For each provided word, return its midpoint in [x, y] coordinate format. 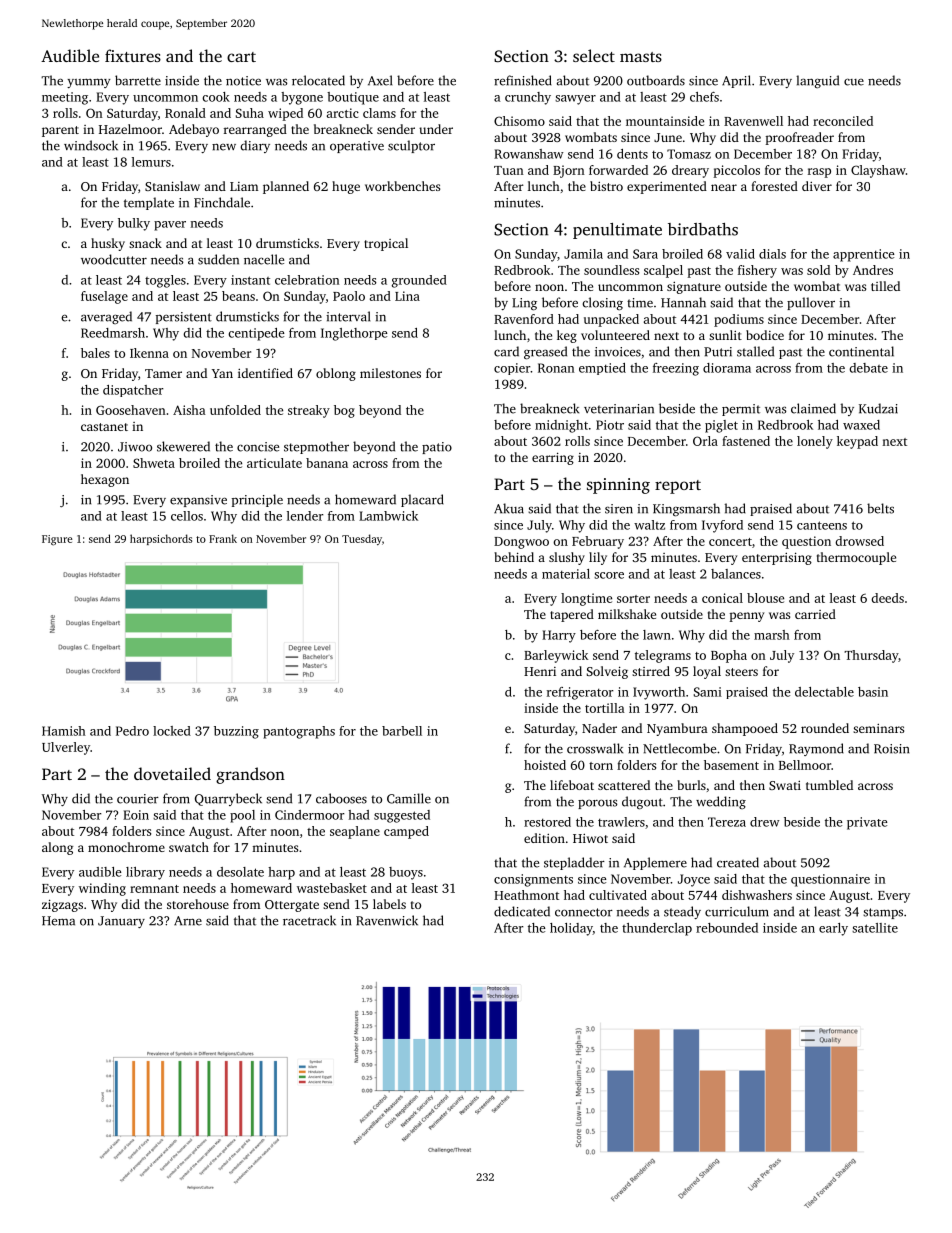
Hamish [64, 731]
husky [108, 244]
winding [102, 889]
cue [854, 82]
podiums [739, 320]
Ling [524, 304]
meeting [65, 98]
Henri [540, 671]
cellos [187, 516]
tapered [572, 615]
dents [632, 154]
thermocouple [856, 558]
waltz [649, 525]
